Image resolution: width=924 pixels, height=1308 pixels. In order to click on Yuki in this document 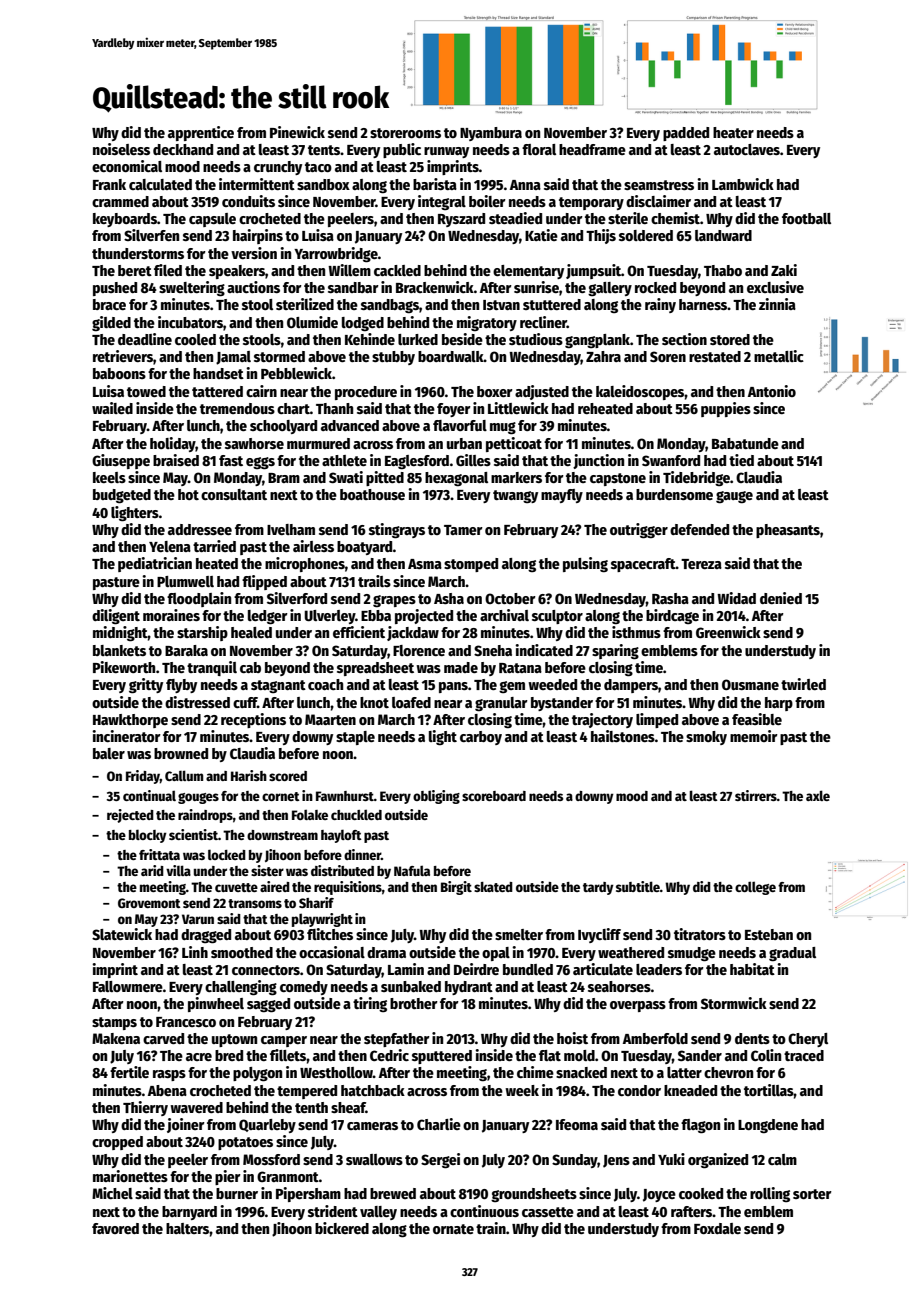, I will do `click(671, 1159)`.
